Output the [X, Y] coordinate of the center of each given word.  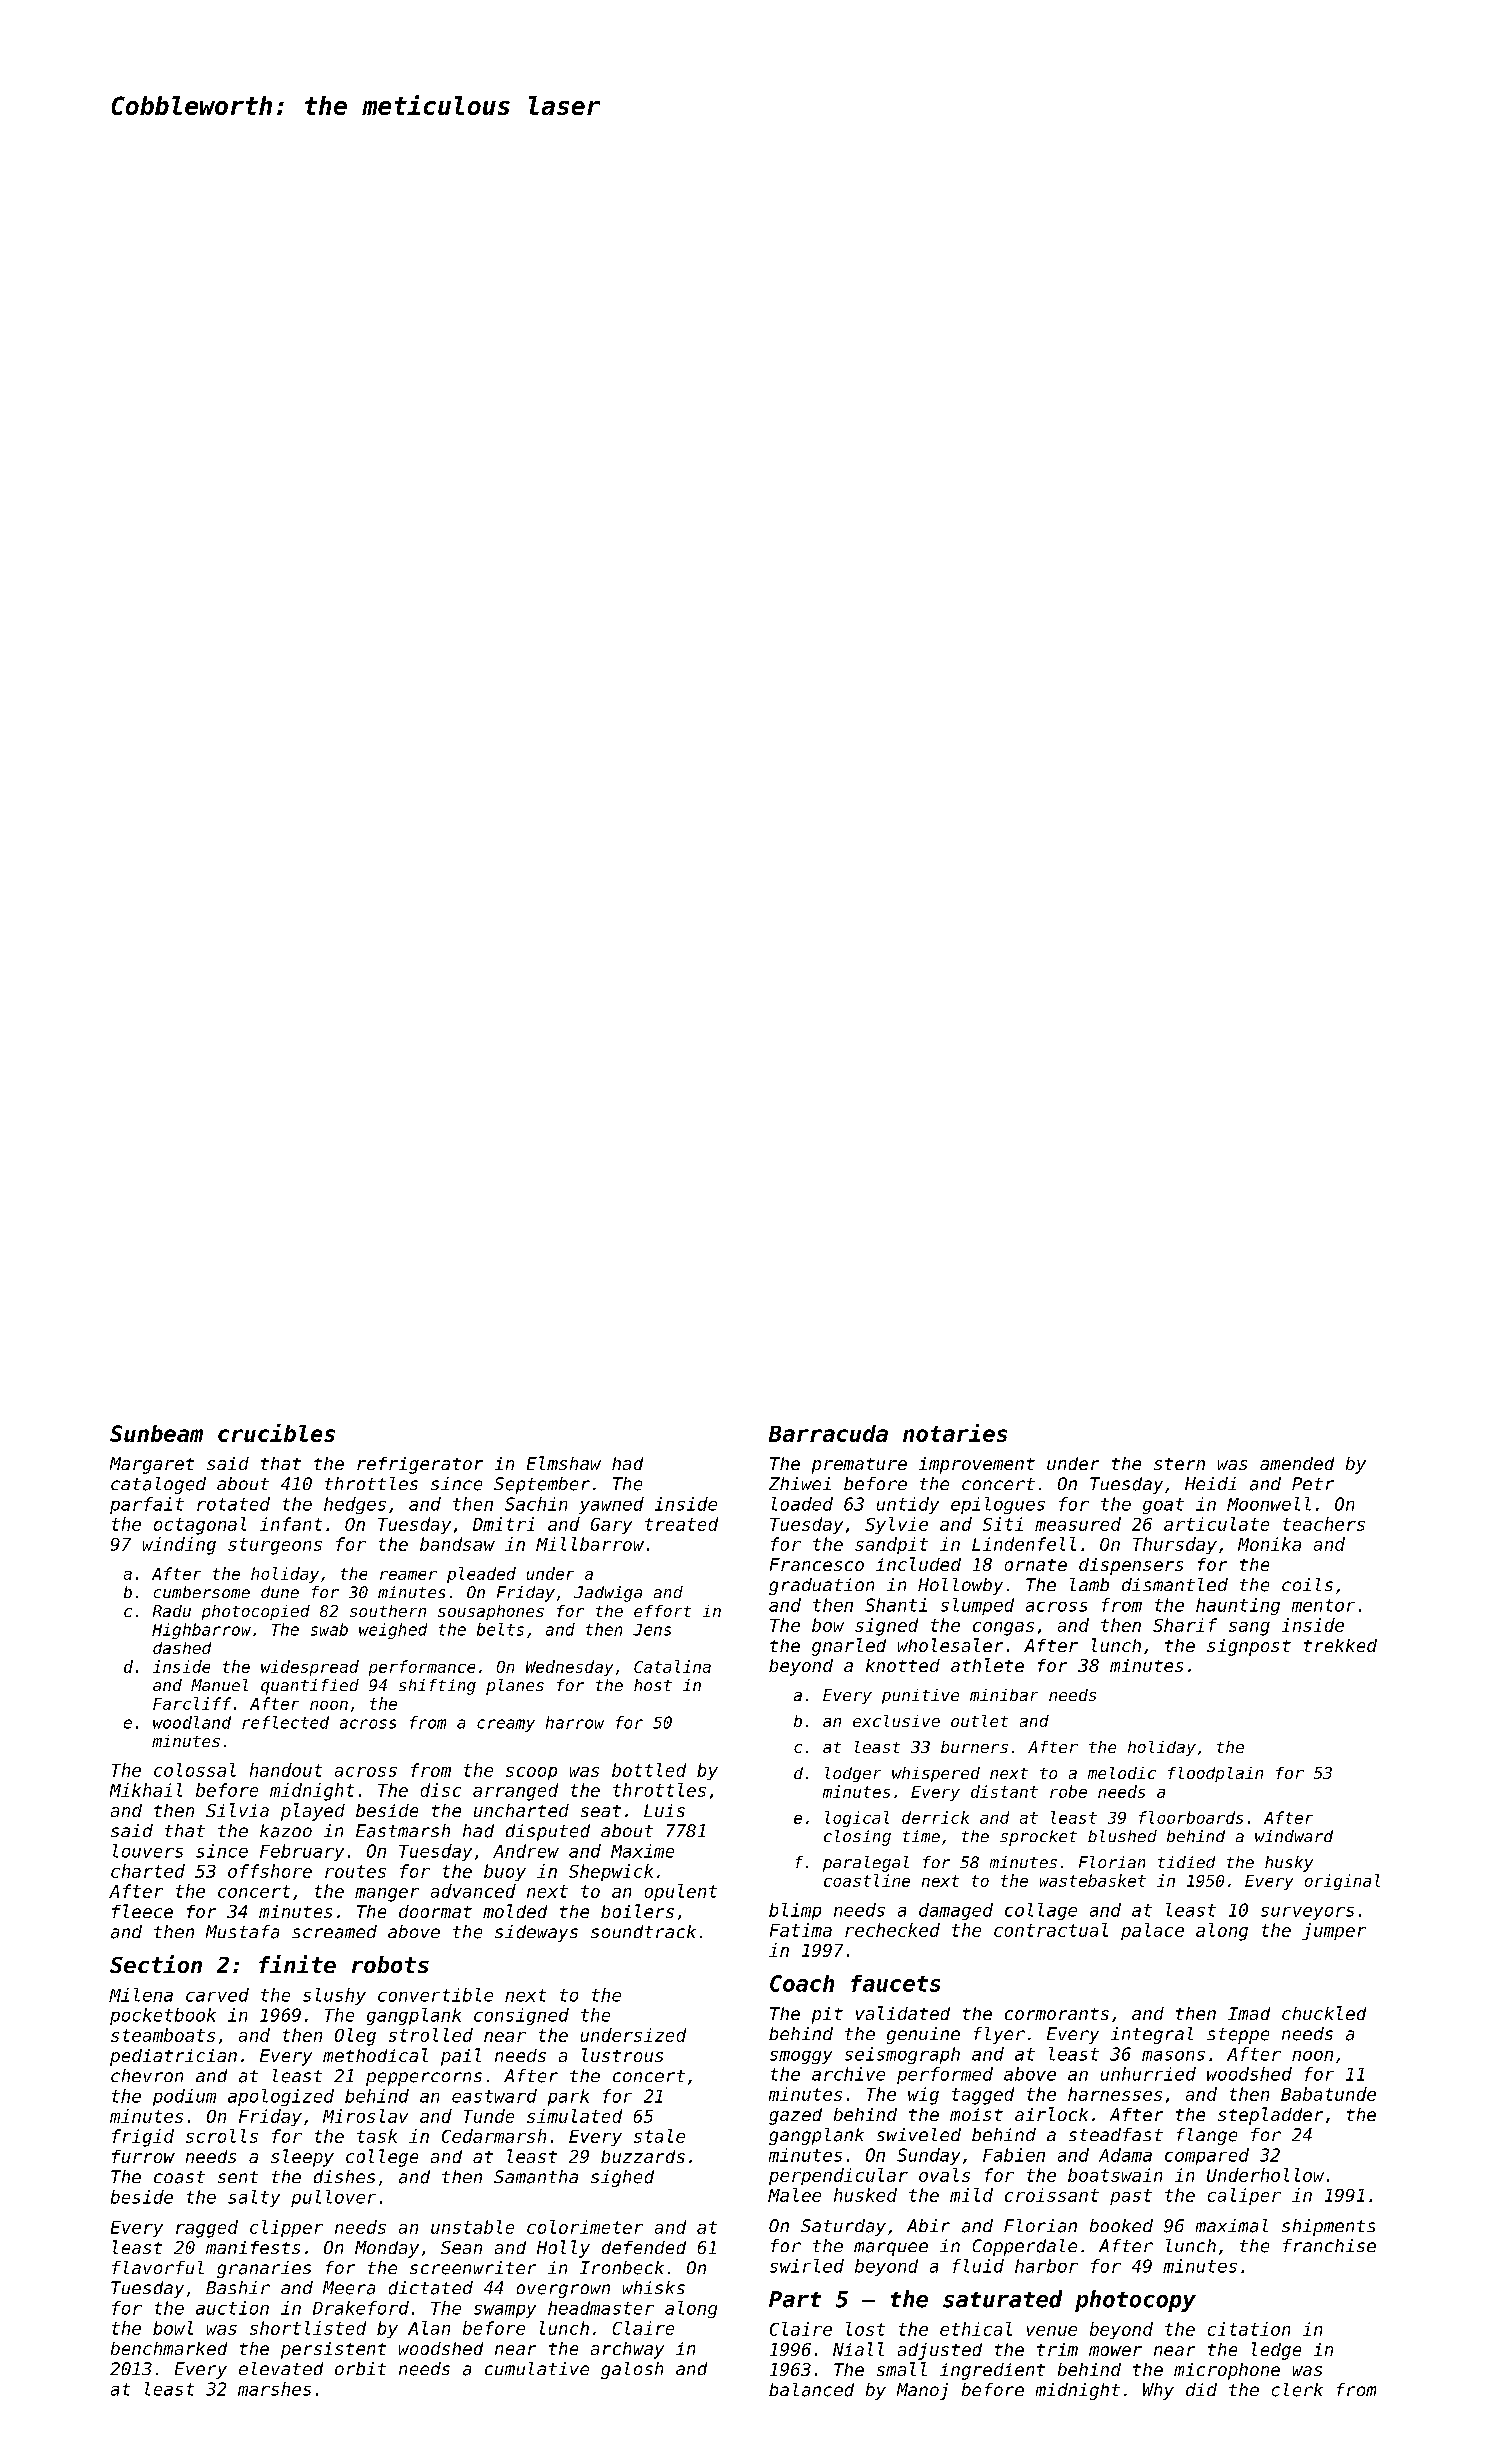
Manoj [922, 2391]
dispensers [1131, 1566]
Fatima [801, 1930]
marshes [274, 2389]
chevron [147, 2075]
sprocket [1038, 1838]
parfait [147, 1505]
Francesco [817, 1564]
